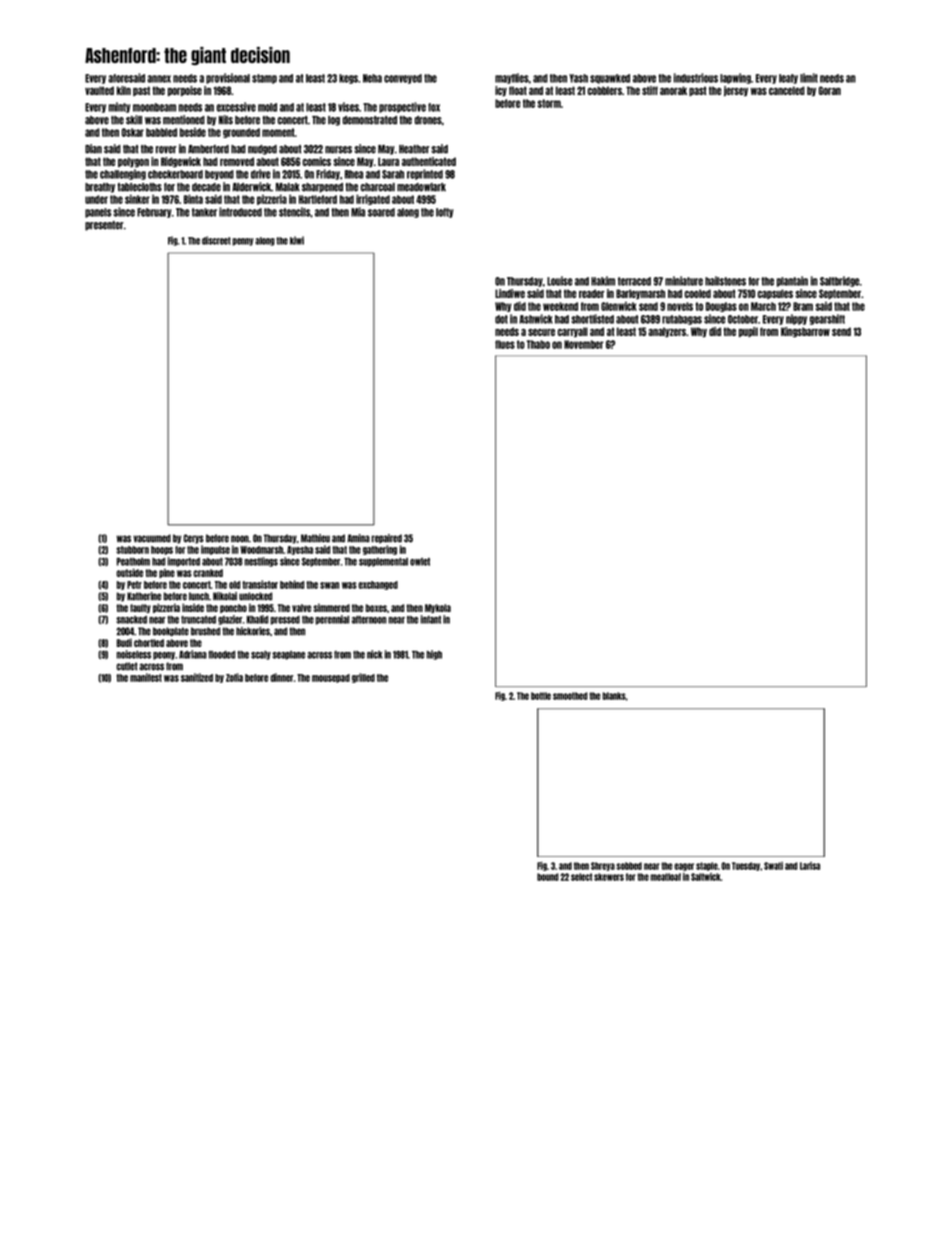 The width and height of the image is (952, 1233). What do you see at coordinates (199, 596) in the image?
I see `lunch` at bounding box center [199, 596].
